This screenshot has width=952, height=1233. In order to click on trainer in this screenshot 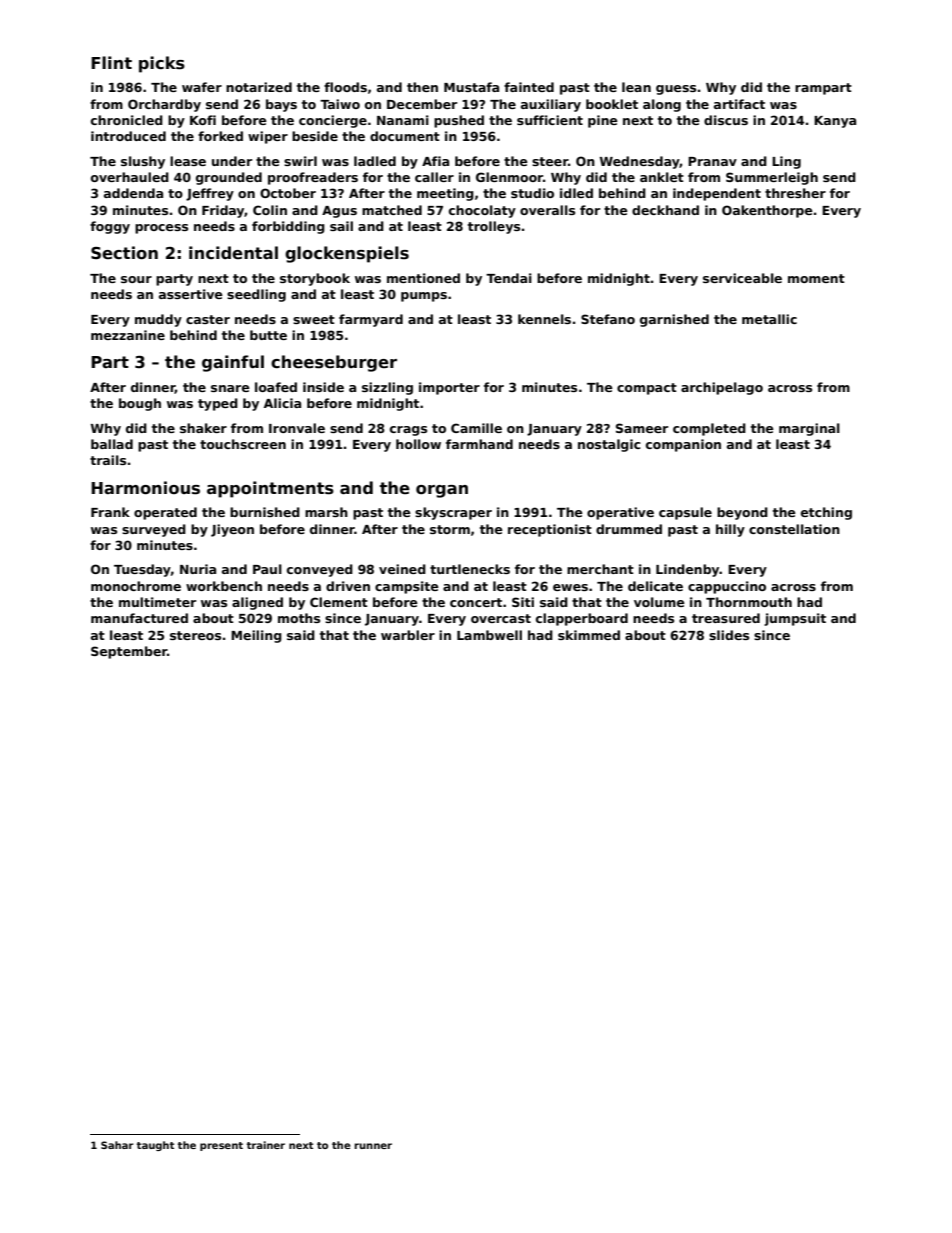, I will do `click(266, 1145)`.
